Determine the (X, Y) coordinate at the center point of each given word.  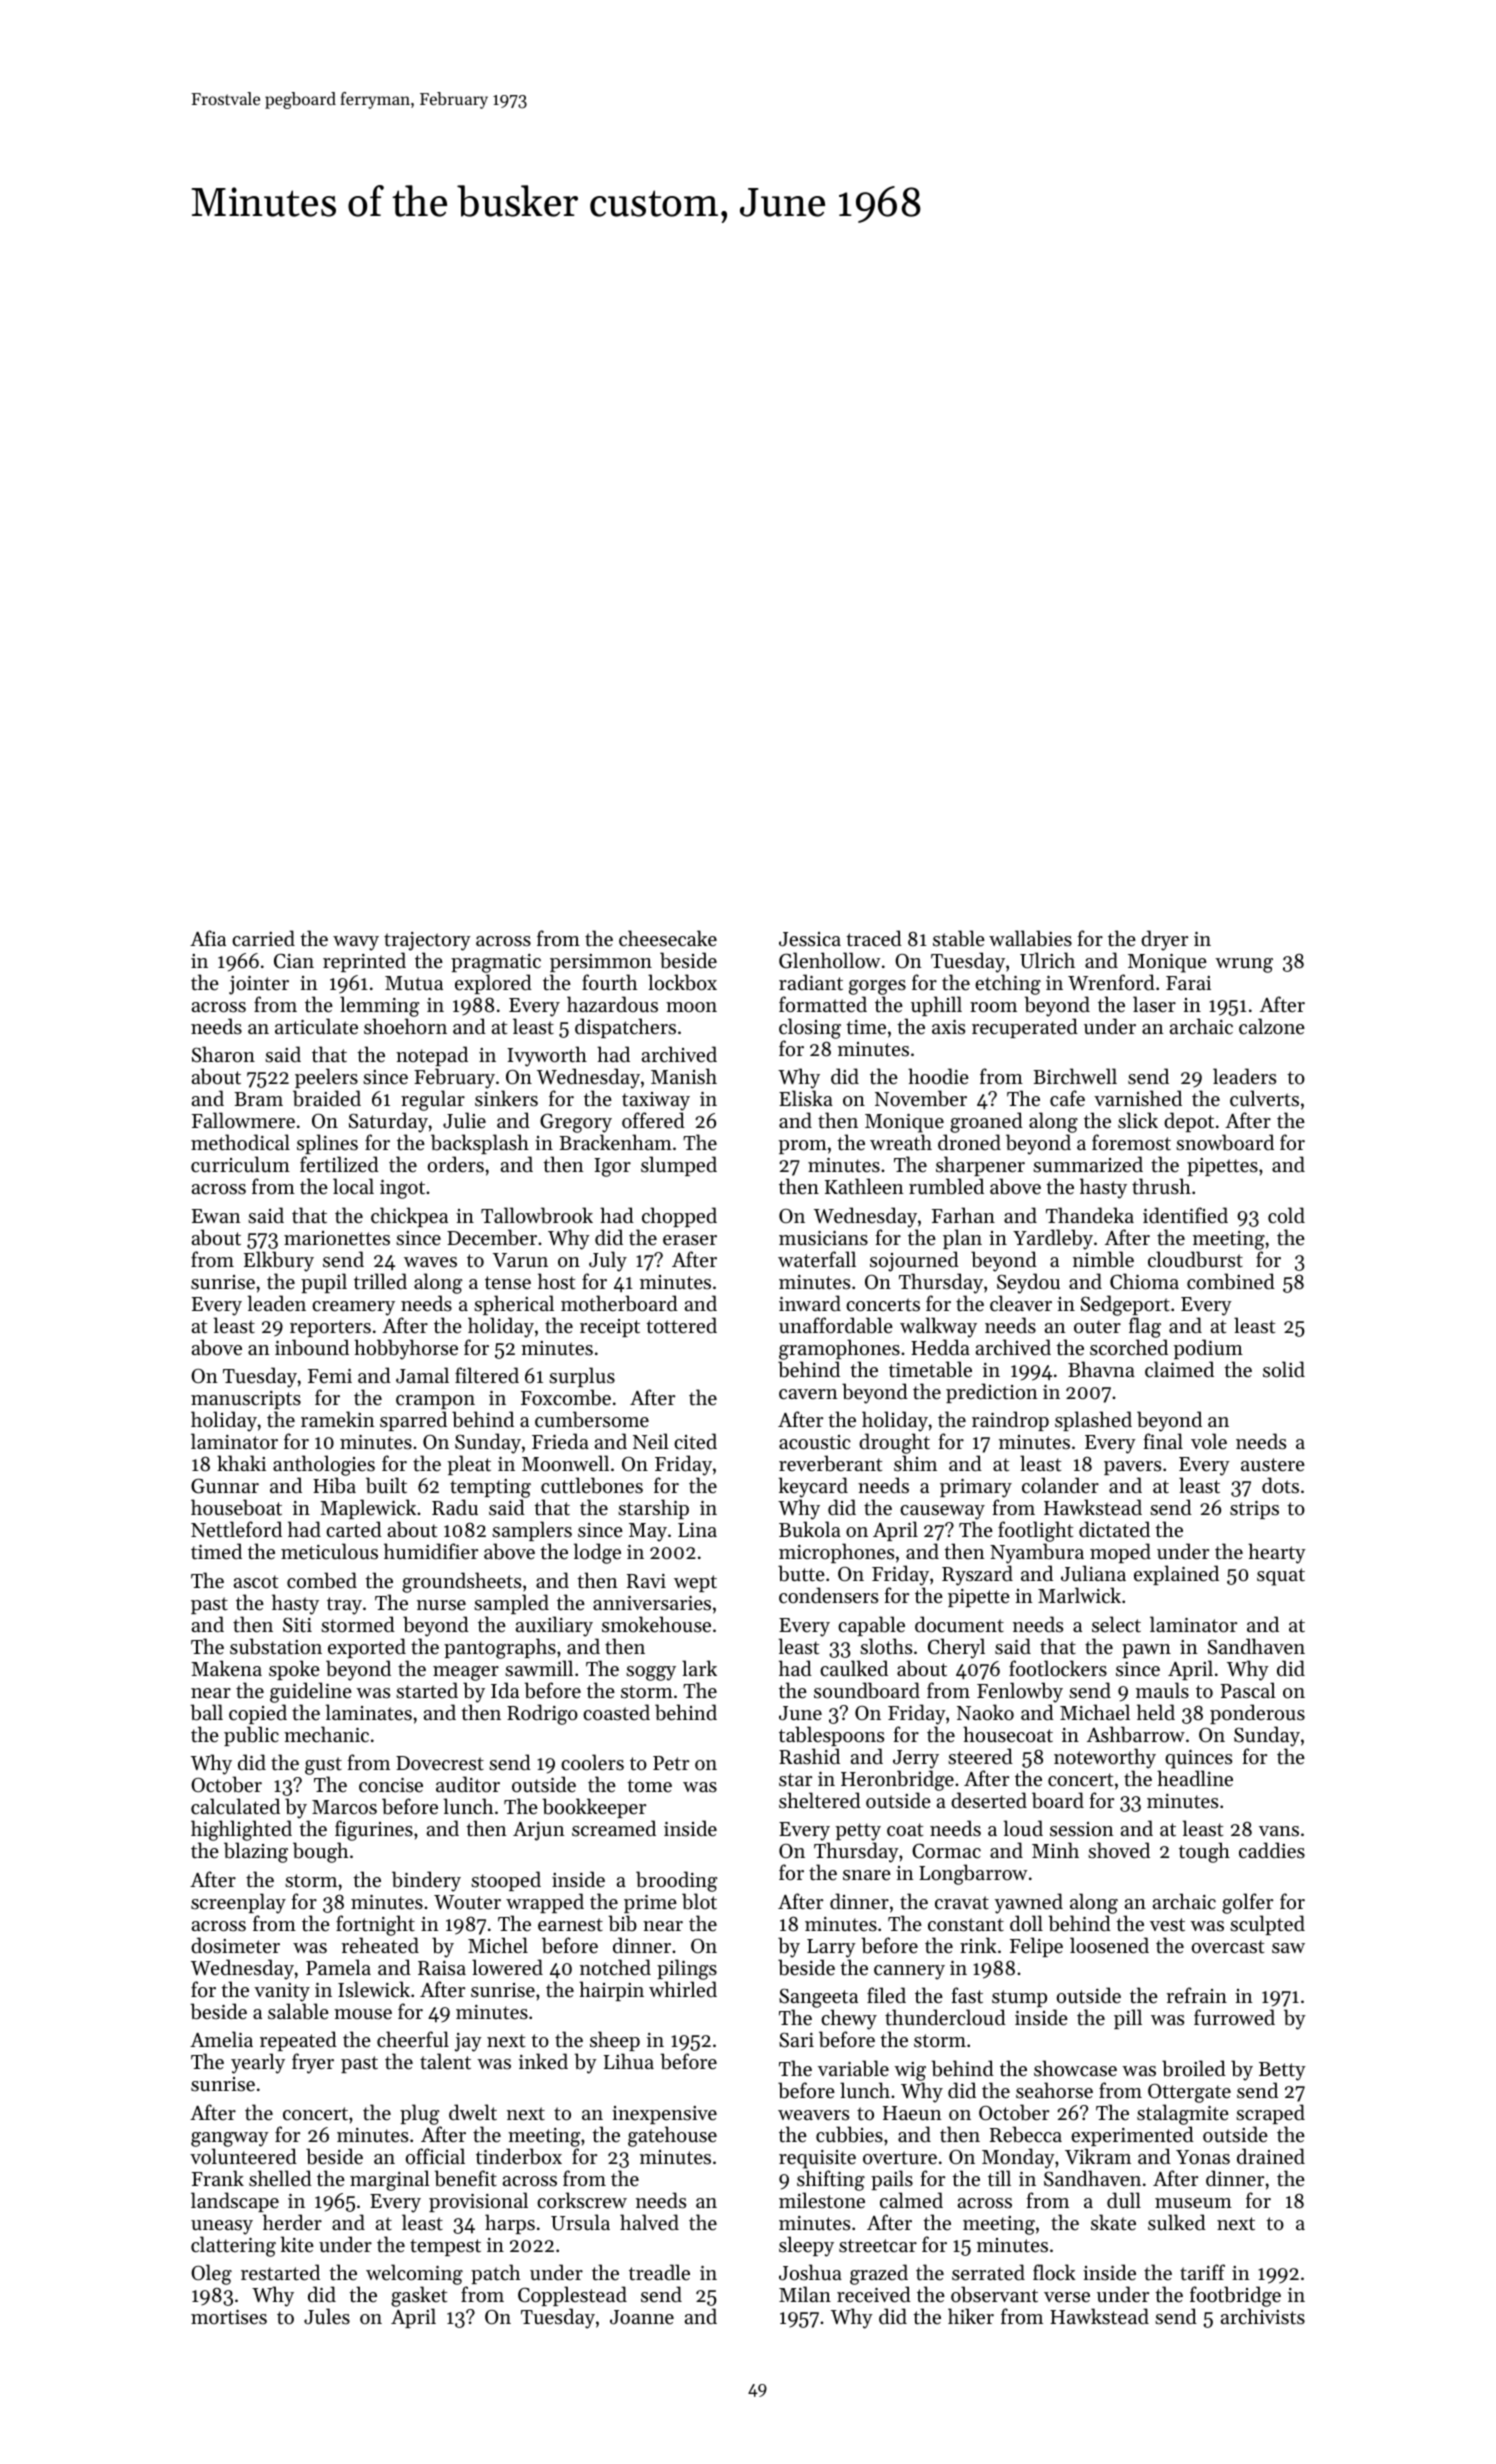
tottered (681, 1325)
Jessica (810, 939)
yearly (258, 2063)
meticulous (329, 1551)
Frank (218, 2178)
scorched (1129, 1347)
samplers (532, 1531)
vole (1209, 1441)
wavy (356, 943)
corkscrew (582, 2200)
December (492, 1237)
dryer (1164, 940)
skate (1113, 2222)
